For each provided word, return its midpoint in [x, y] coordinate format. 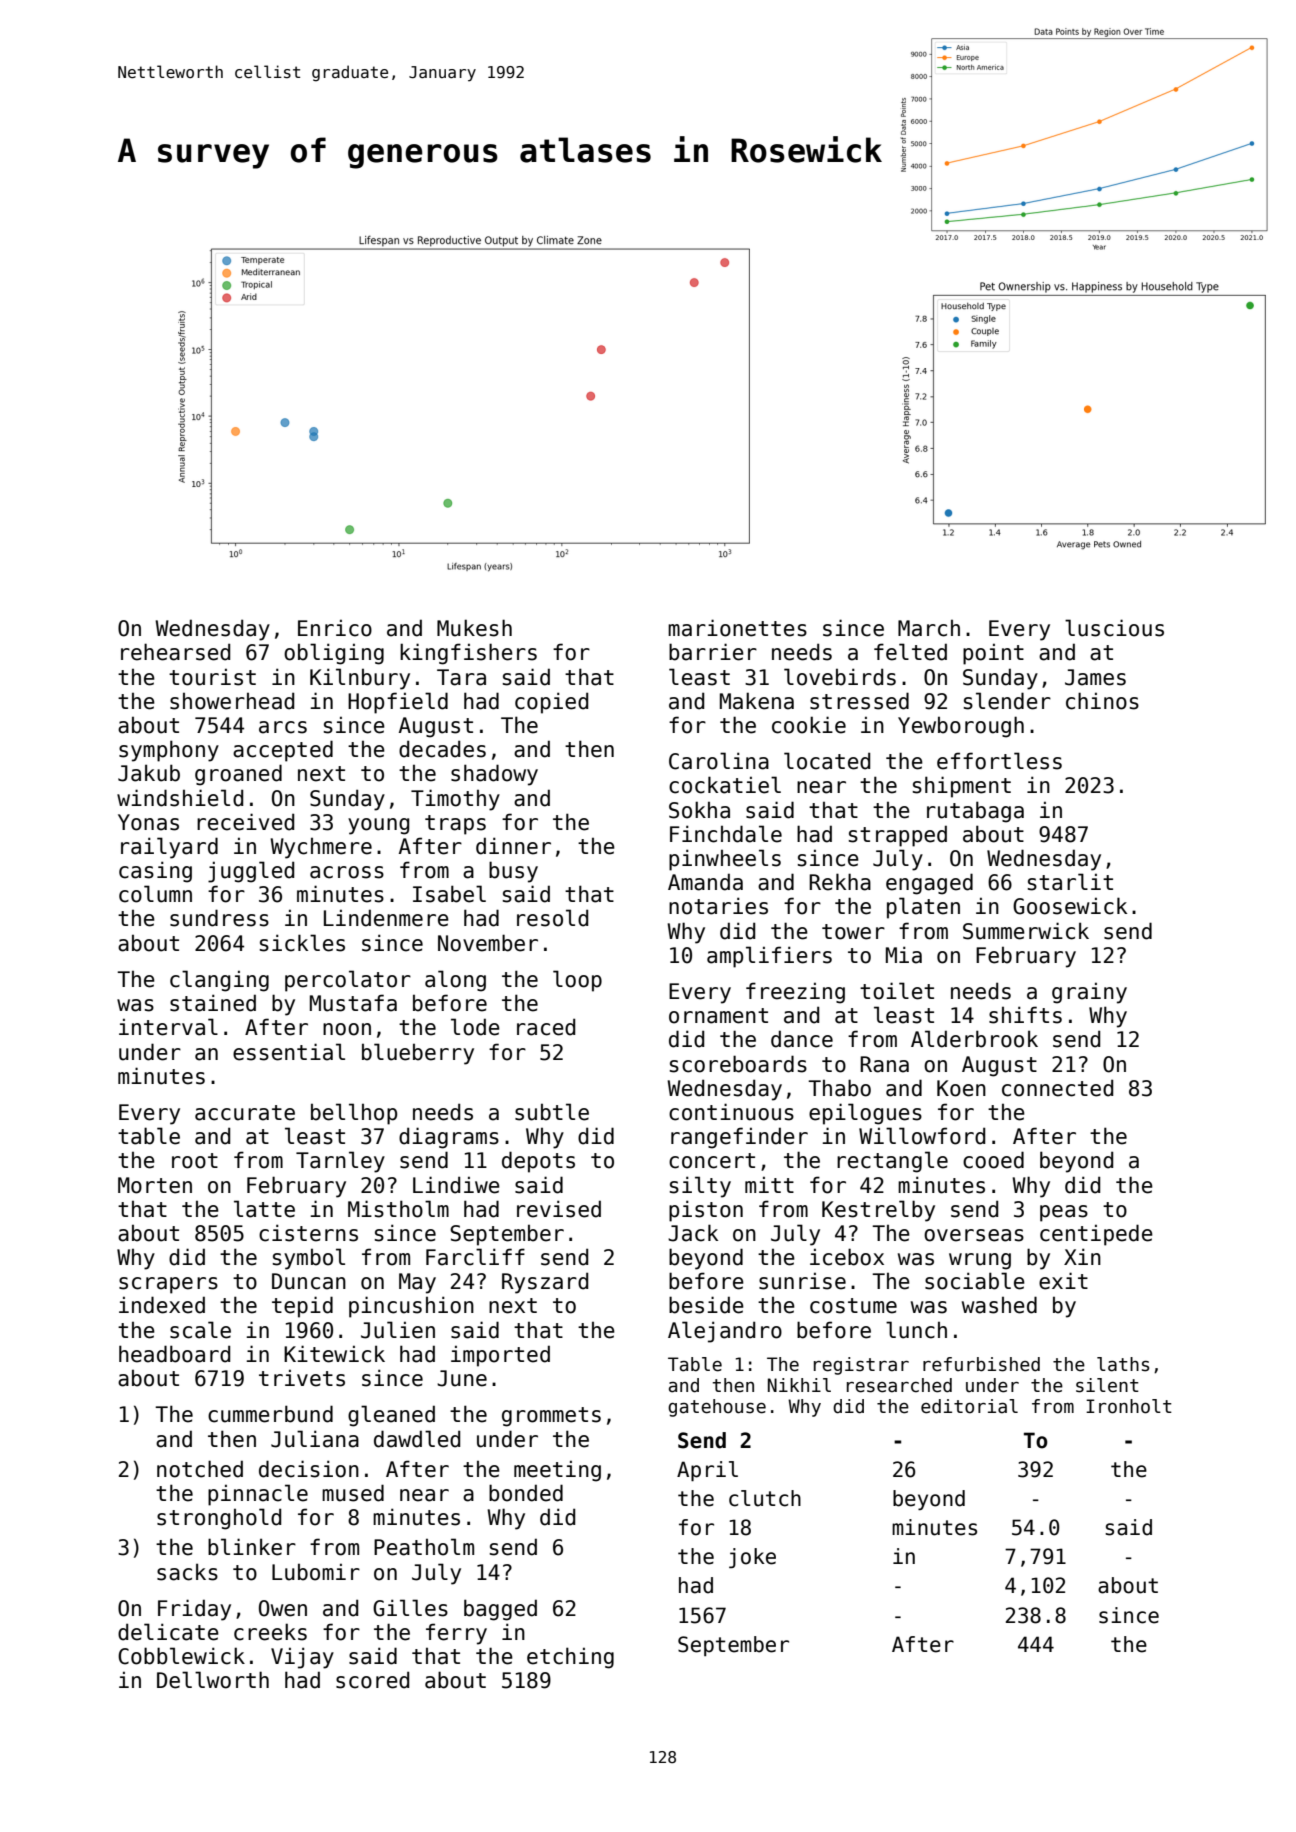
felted [910, 652]
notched [200, 1469]
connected [1057, 1088]
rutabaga [975, 812]
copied [551, 703]
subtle [552, 1112]
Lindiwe [456, 1185]
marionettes [737, 628]
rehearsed [175, 652]
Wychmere [321, 848]
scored [372, 1680]
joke [752, 1558]
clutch [765, 1498]
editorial [969, 1406]
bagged [500, 1610]
